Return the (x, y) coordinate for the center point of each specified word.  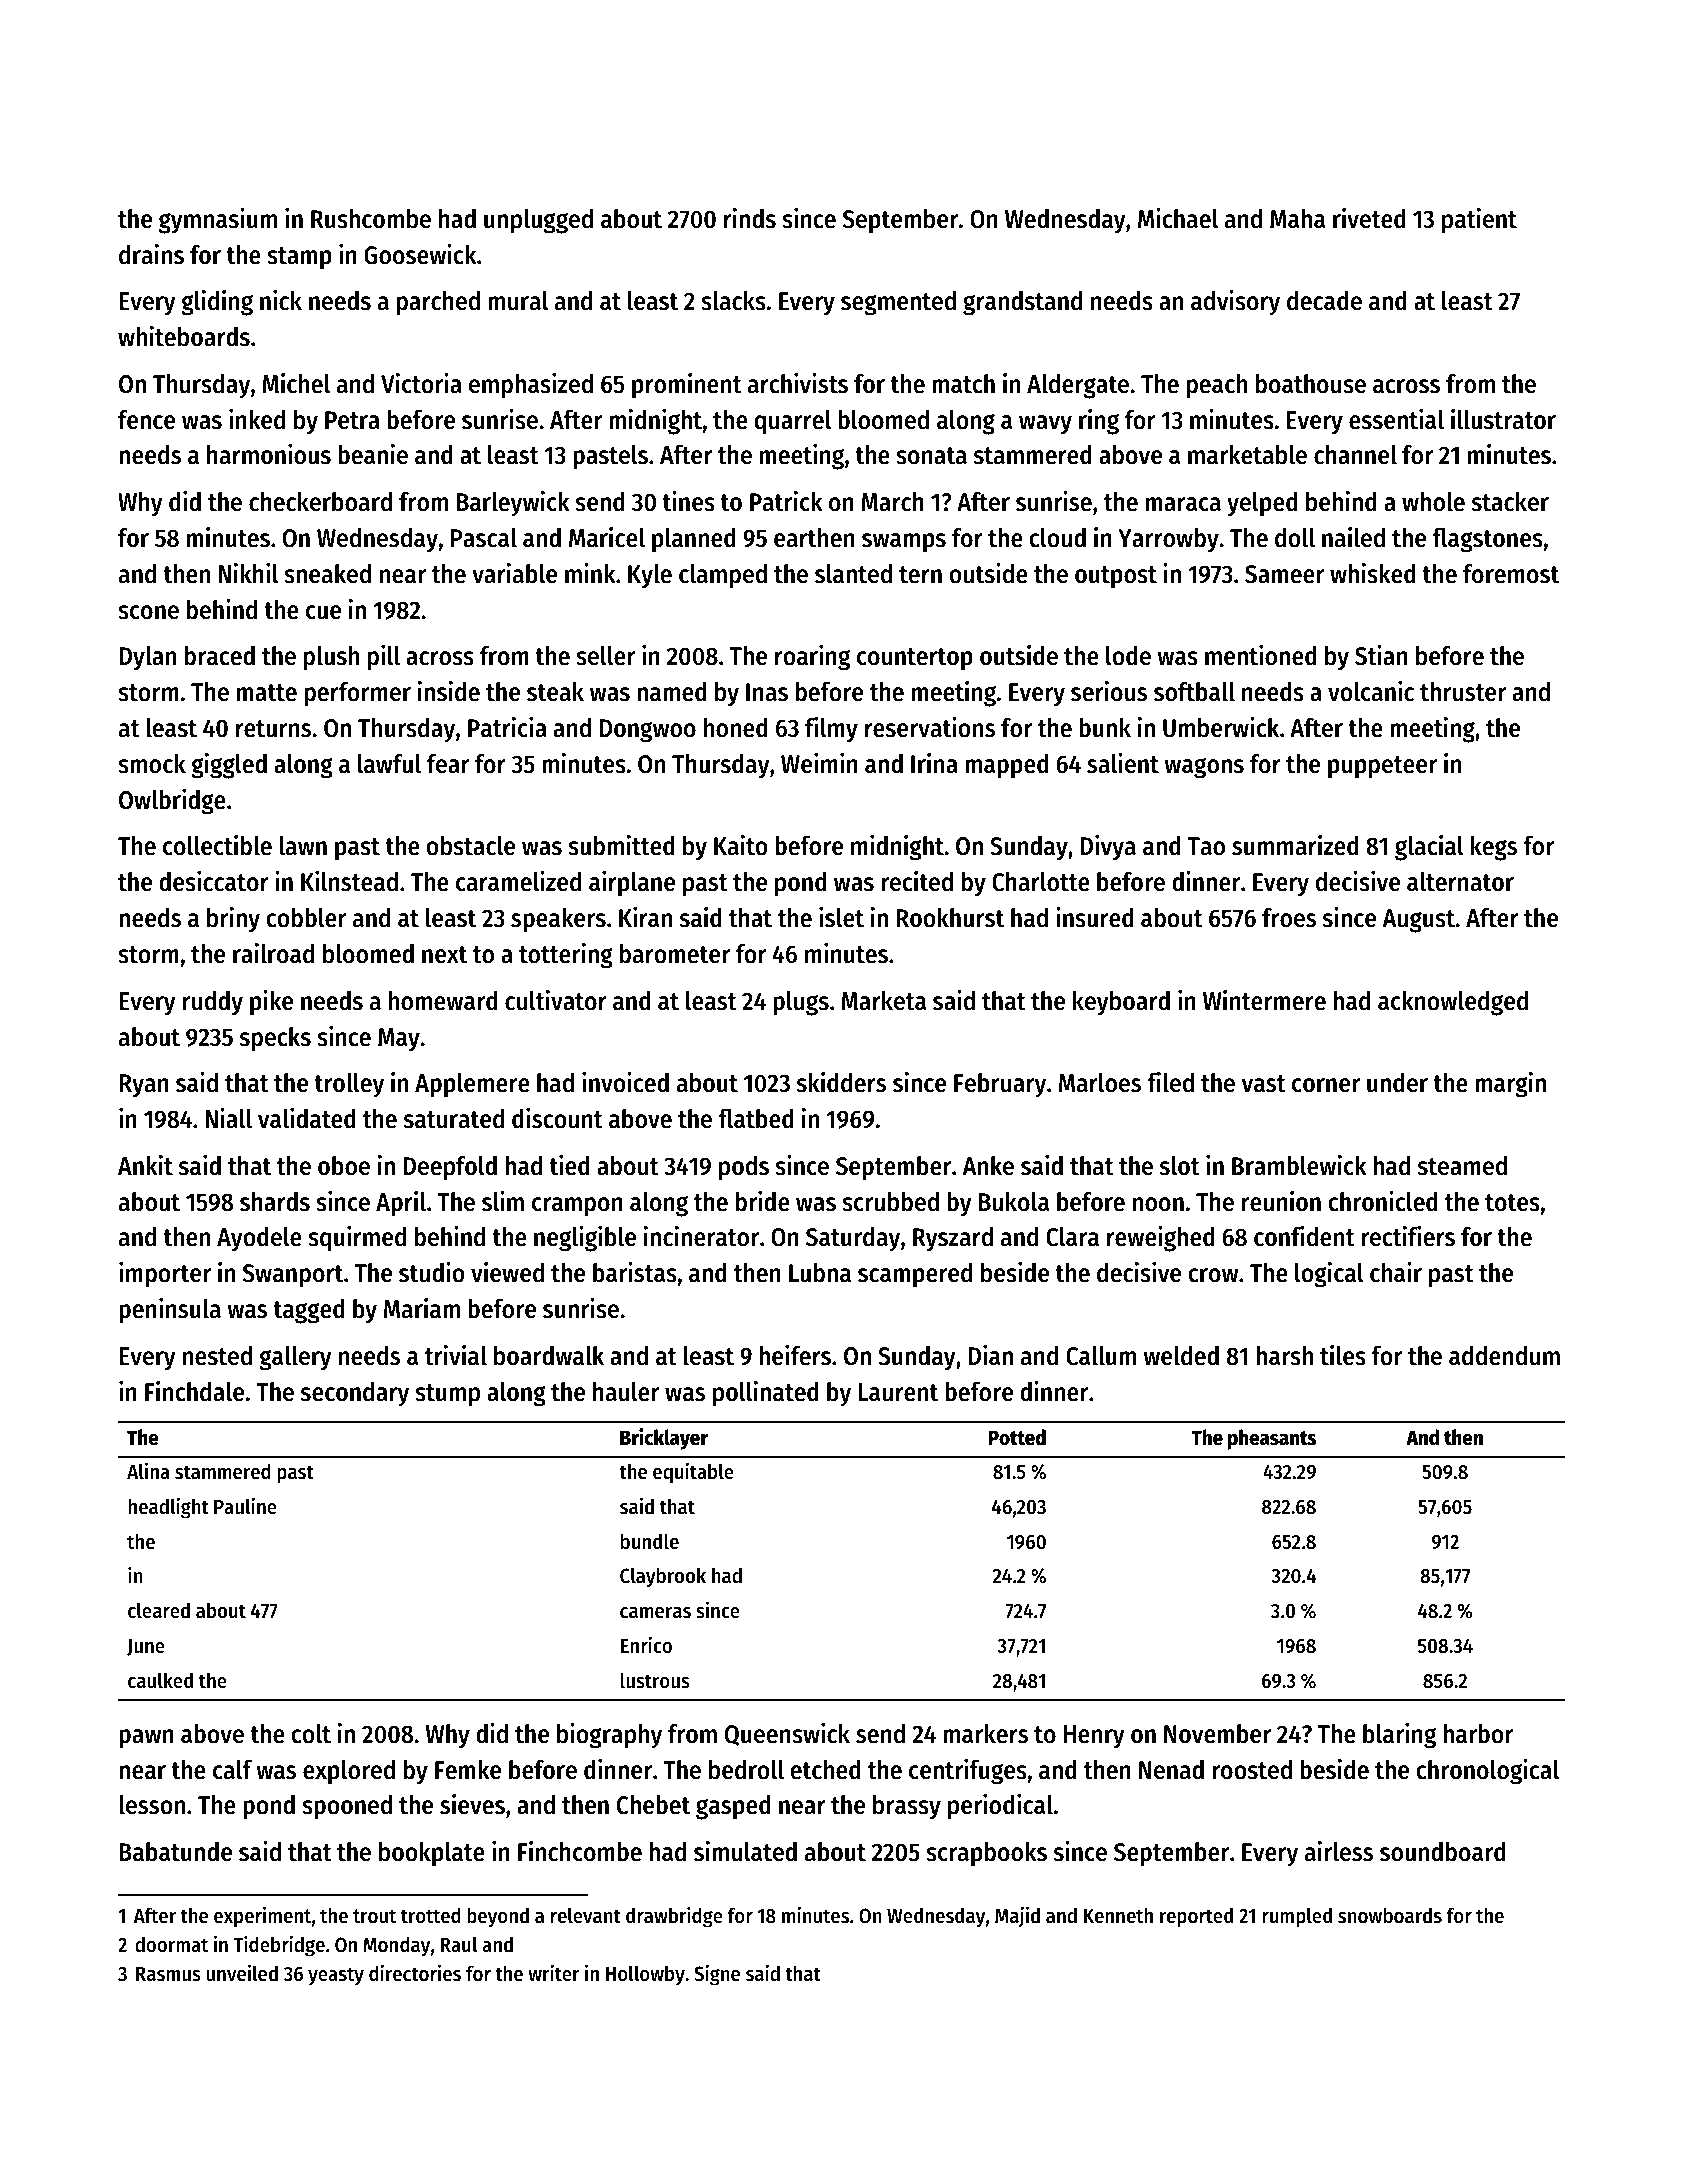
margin (1510, 1085)
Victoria (421, 383)
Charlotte (1041, 882)
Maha (1297, 219)
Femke (468, 1770)
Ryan (144, 1086)
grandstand (1022, 303)
